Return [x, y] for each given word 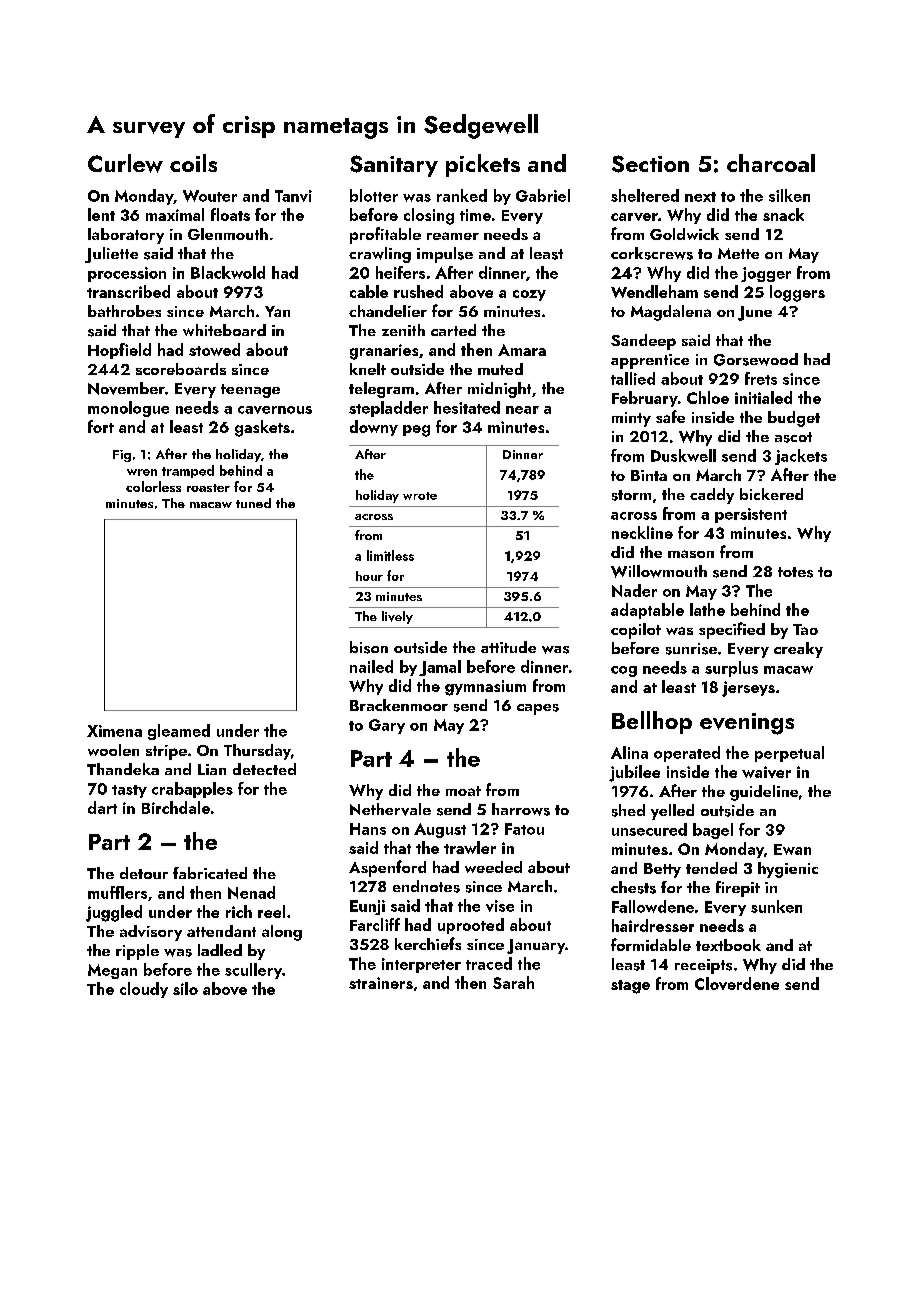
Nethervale [390, 809]
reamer [453, 236]
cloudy [144, 990]
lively [397, 617]
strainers [381, 983]
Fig [122, 456]
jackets [801, 457]
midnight [499, 390]
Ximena [114, 731]
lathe [707, 609]
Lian [212, 769]
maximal [175, 214]
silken [789, 195]
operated [687, 754]
